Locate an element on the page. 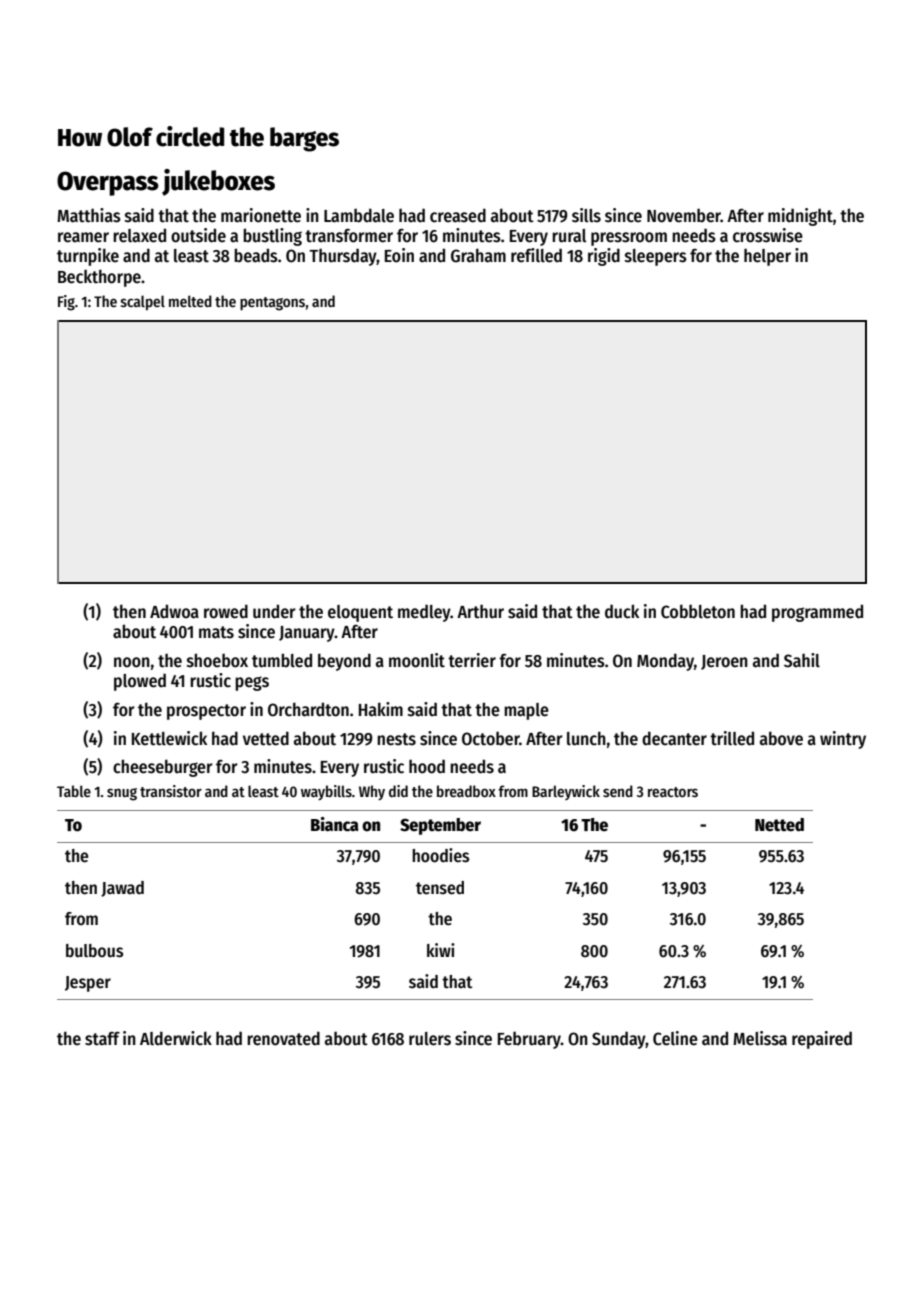  sills is located at coordinates (586, 215).
